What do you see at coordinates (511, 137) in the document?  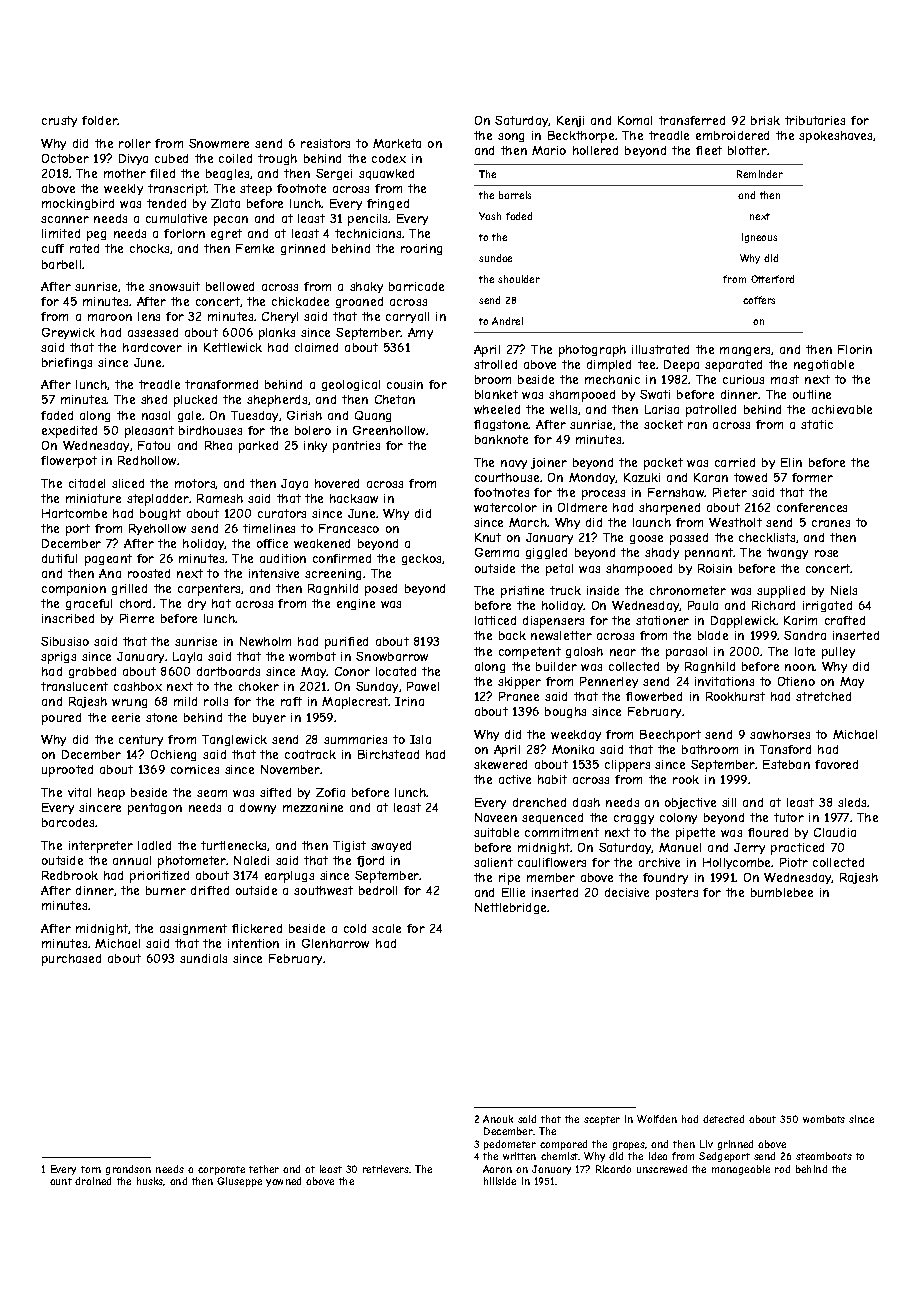 I see `song` at bounding box center [511, 137].
